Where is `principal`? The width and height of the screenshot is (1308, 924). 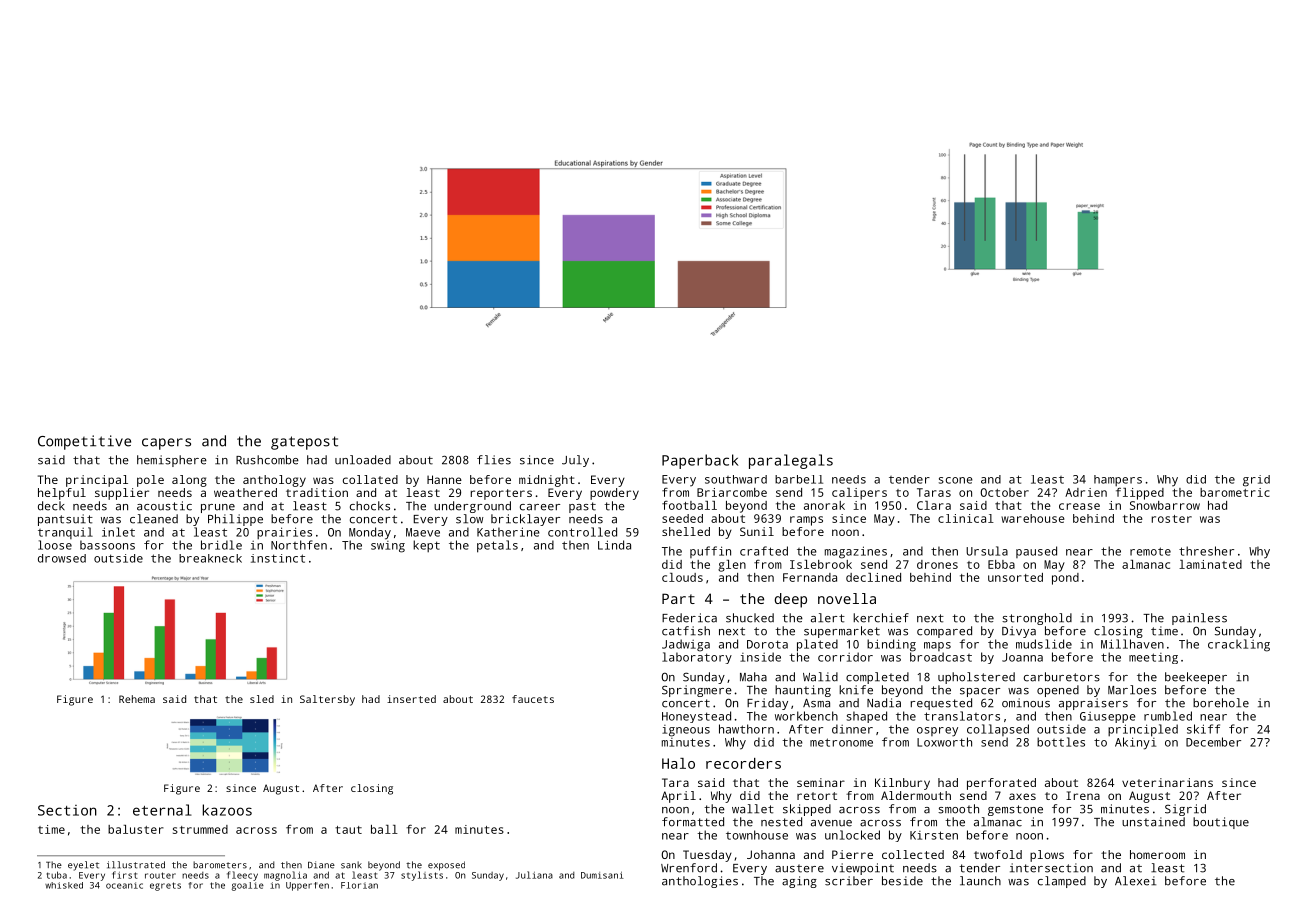
principal is located at coordinates (97, 481).
